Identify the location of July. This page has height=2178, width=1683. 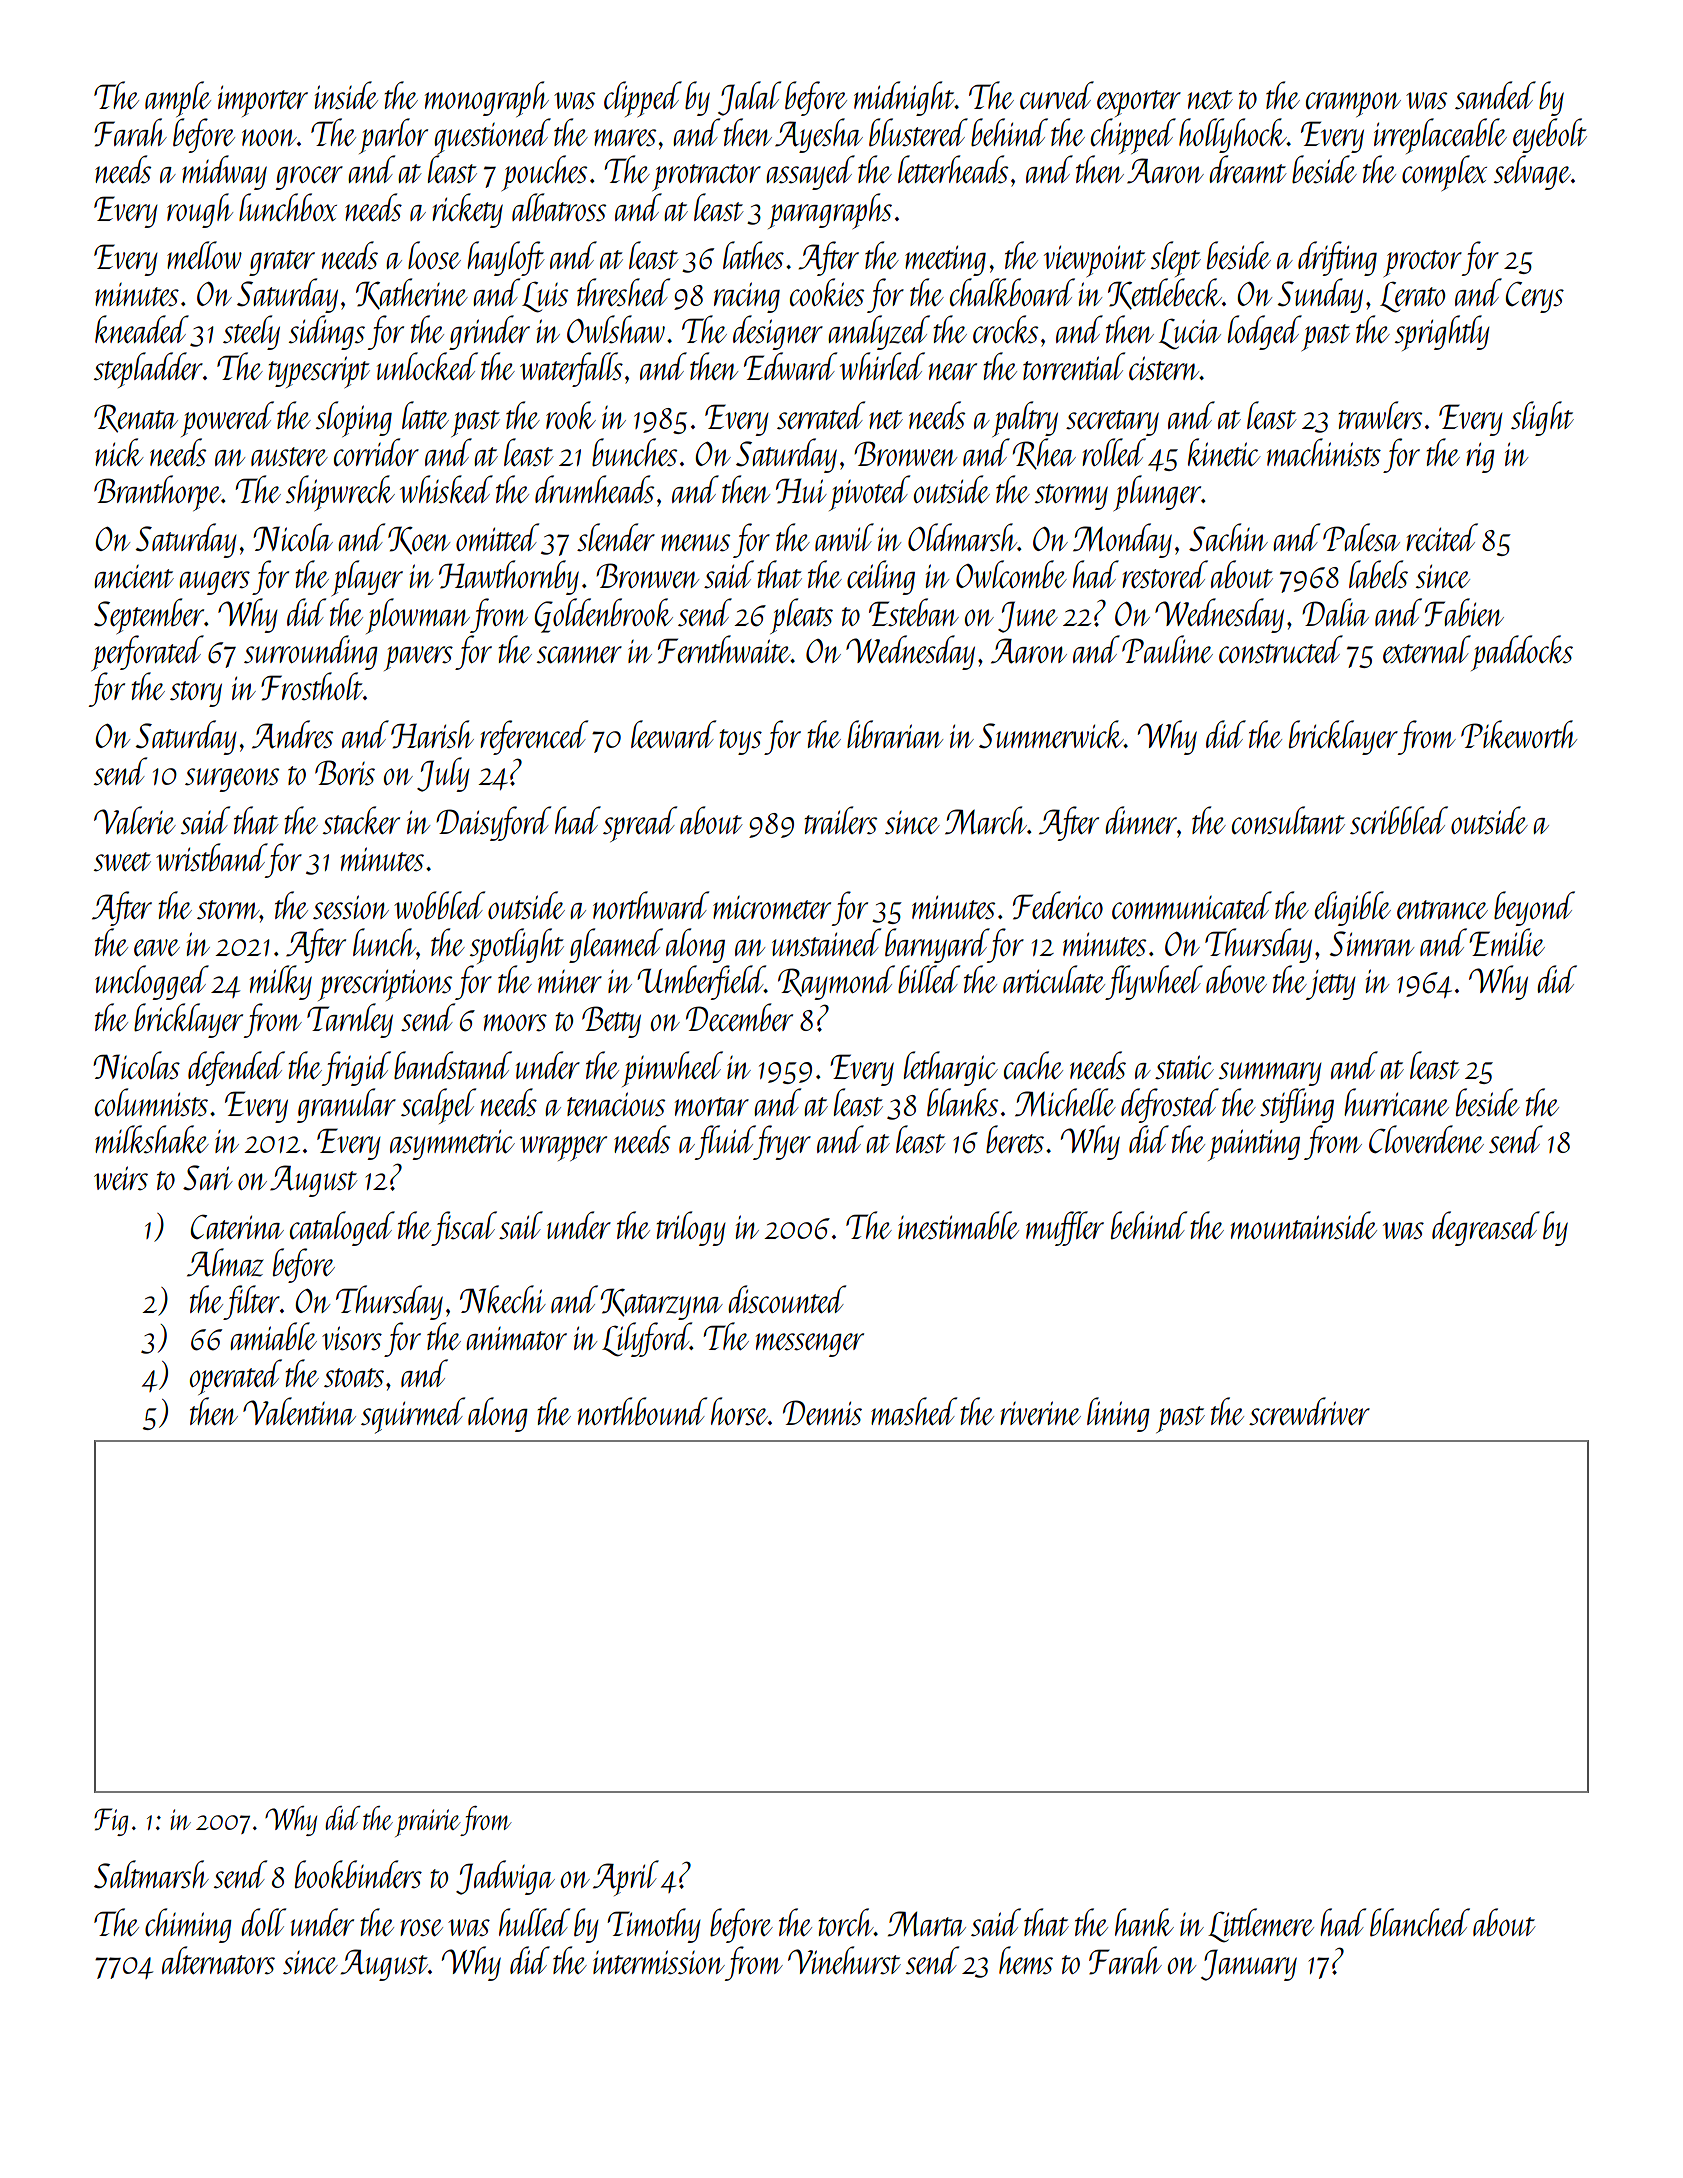
(443, 774).
